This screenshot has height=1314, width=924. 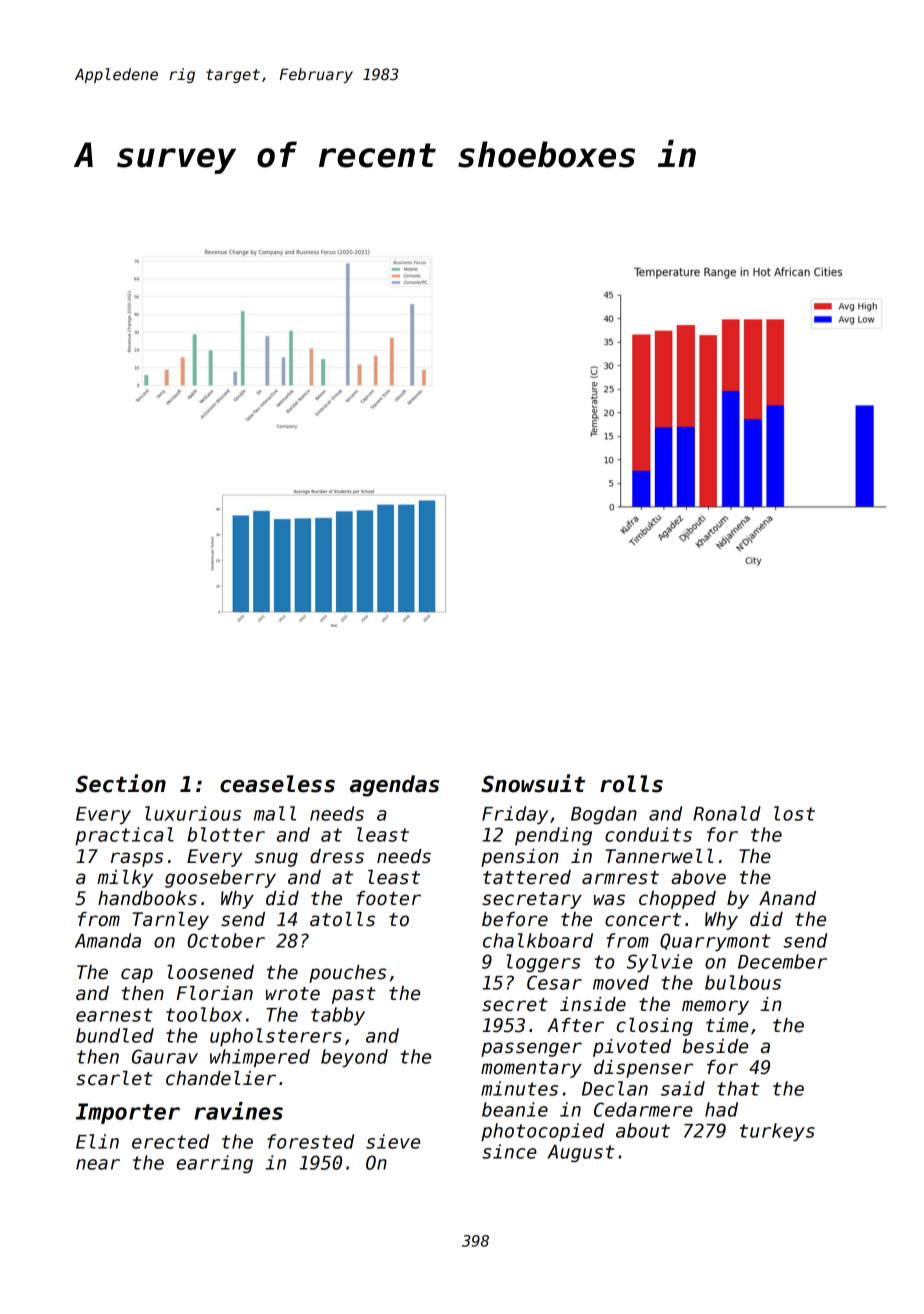 I want to click on passenger, so click(x=531, y=1049).
